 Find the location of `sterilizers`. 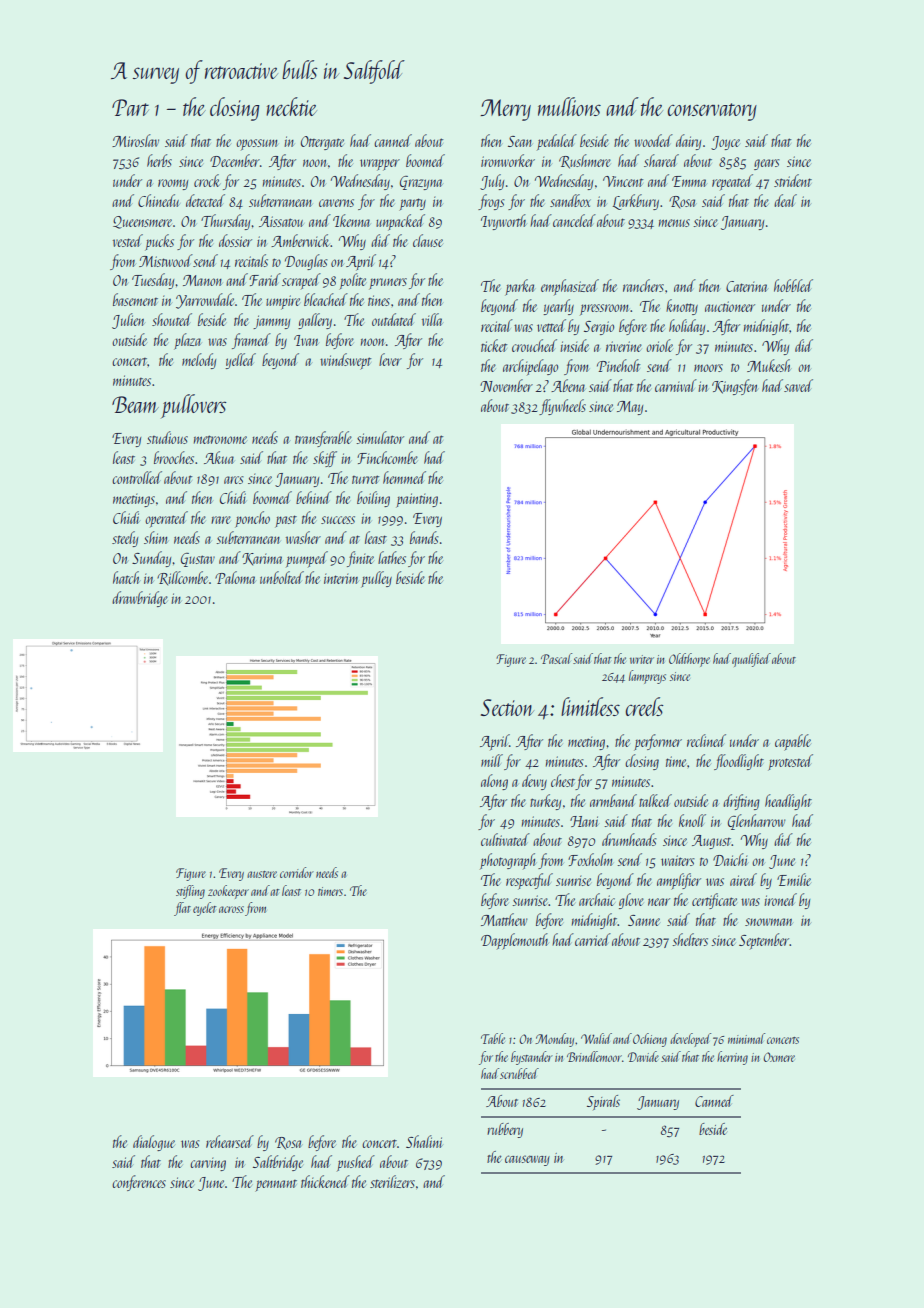

sterilizers is located at coordinates (392, 1181).
